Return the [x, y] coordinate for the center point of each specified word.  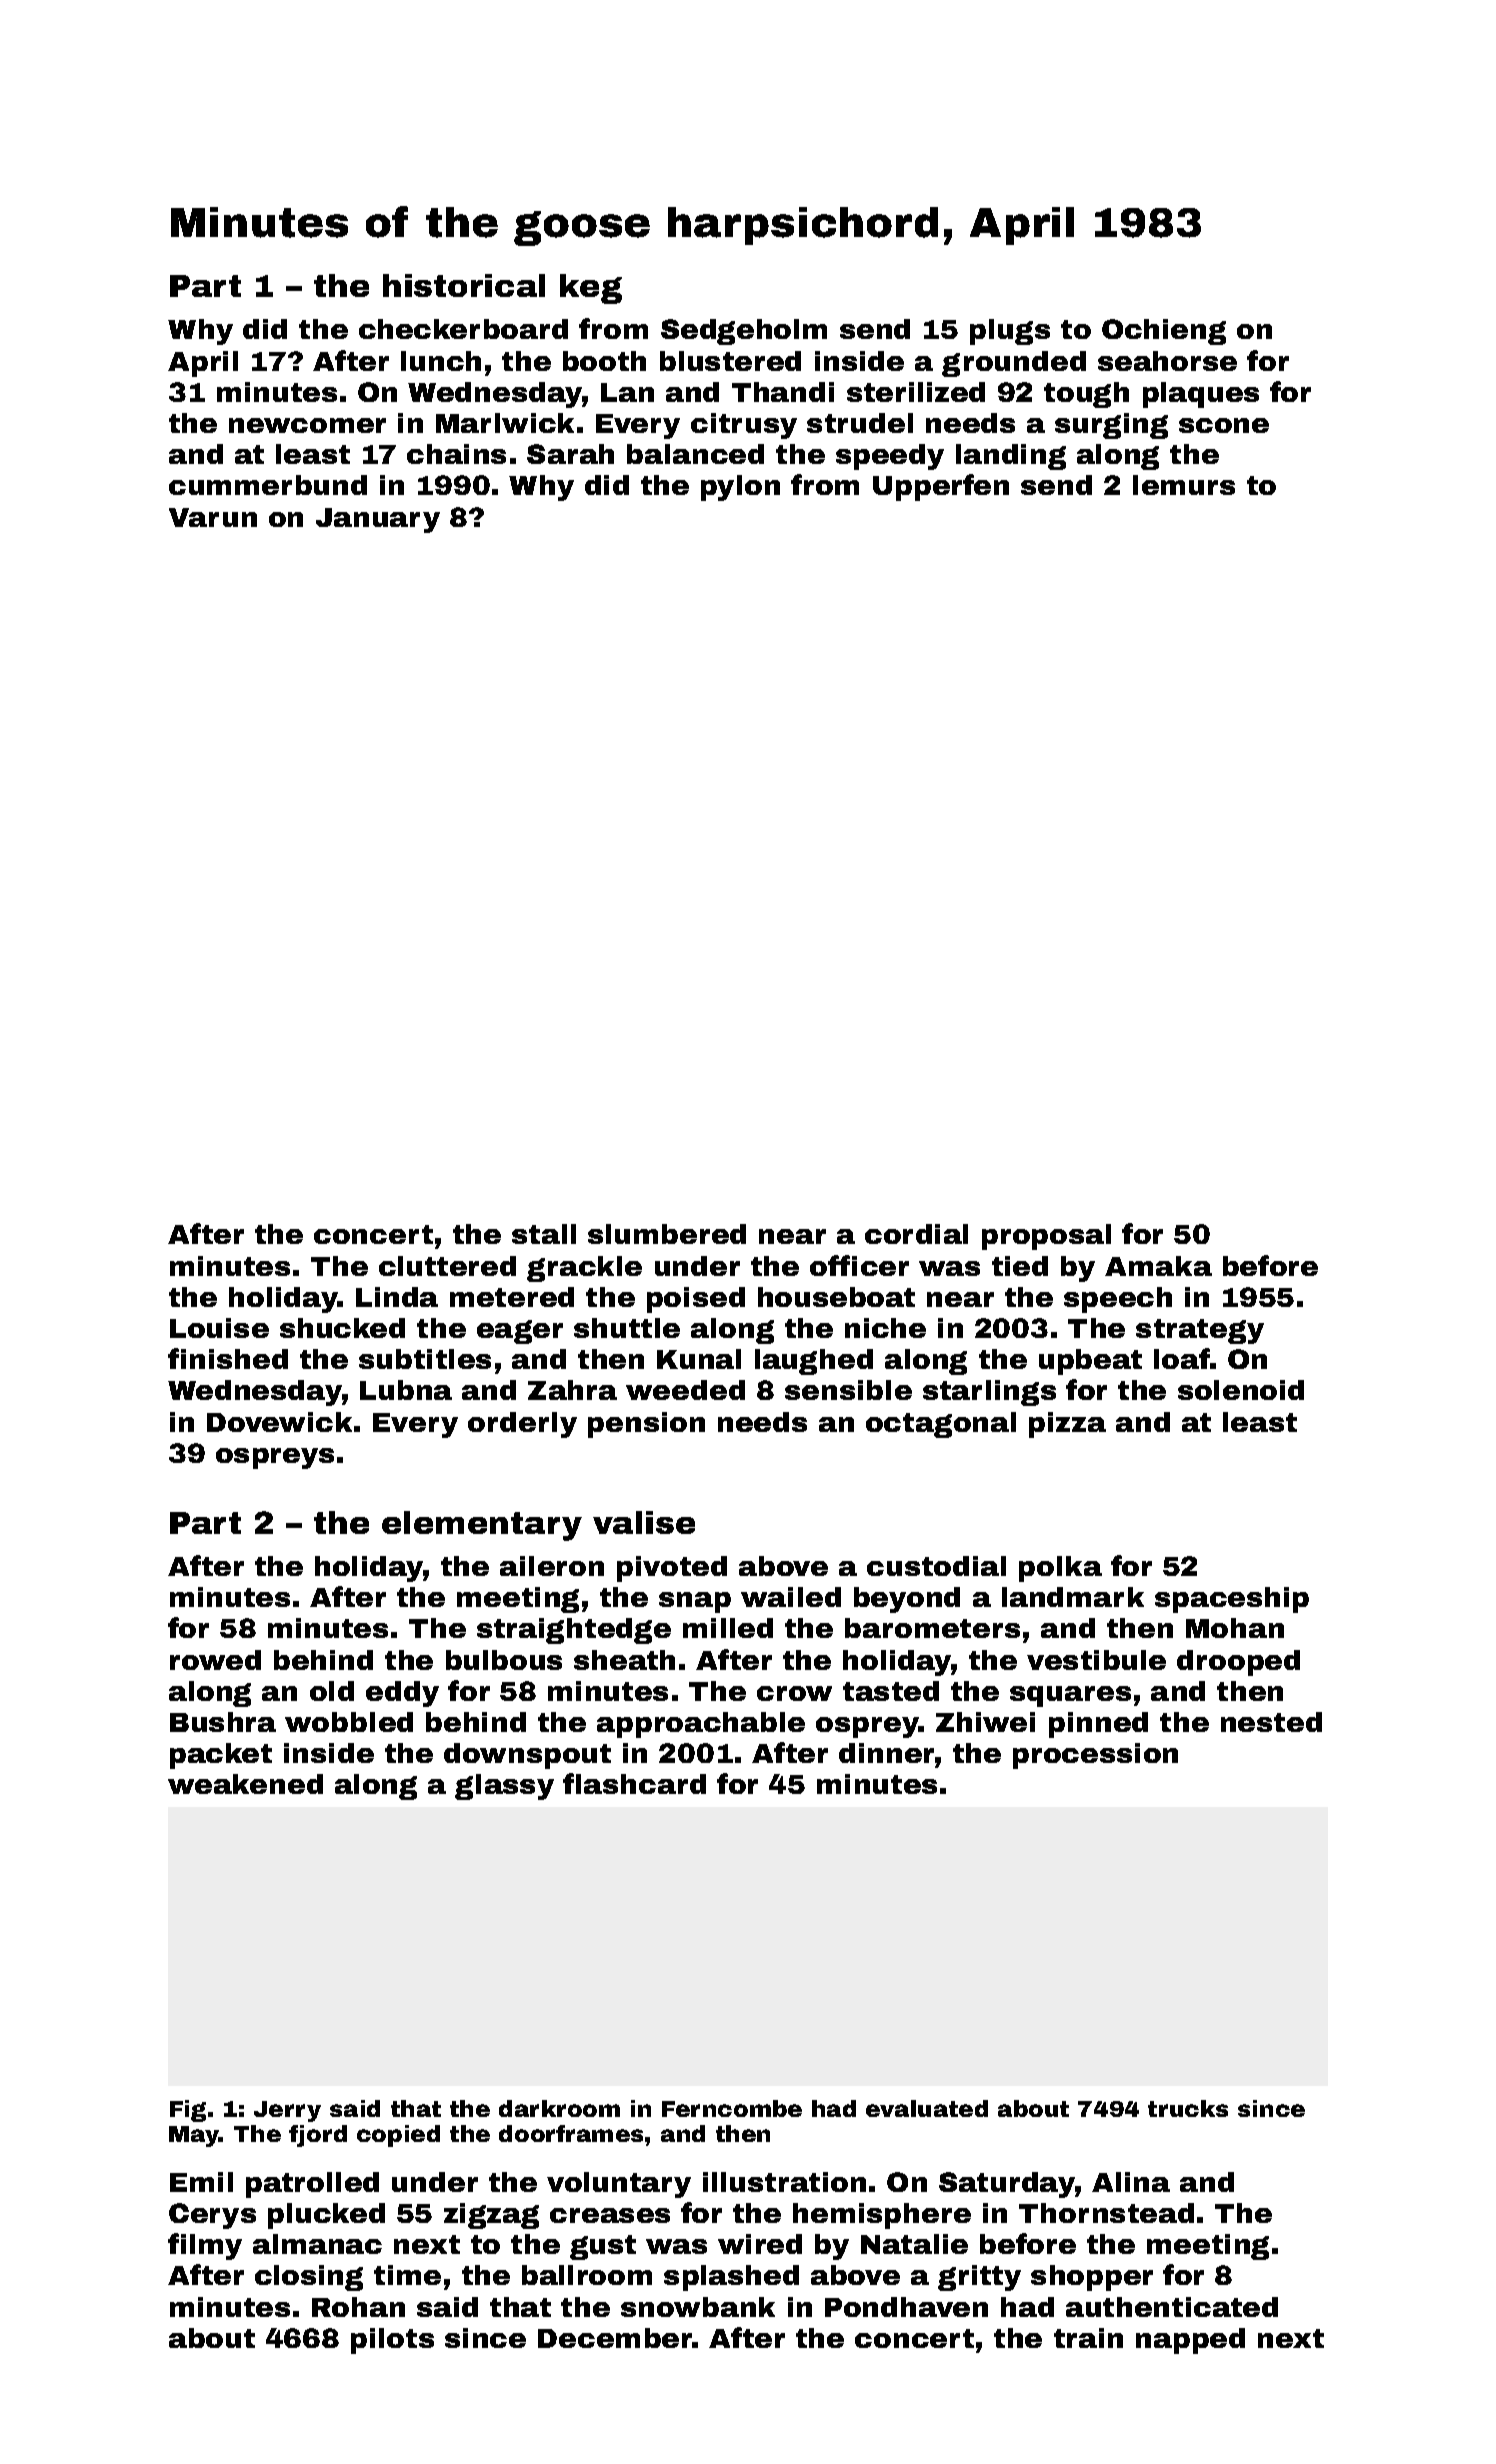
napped [1190, 2341]
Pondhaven [906, 2307]
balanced [695, 454]
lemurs [1184, 485]
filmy [205, 2246]
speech [1118, 1300]
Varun [213, 517]
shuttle [627, 1328]
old [332, 1691]
